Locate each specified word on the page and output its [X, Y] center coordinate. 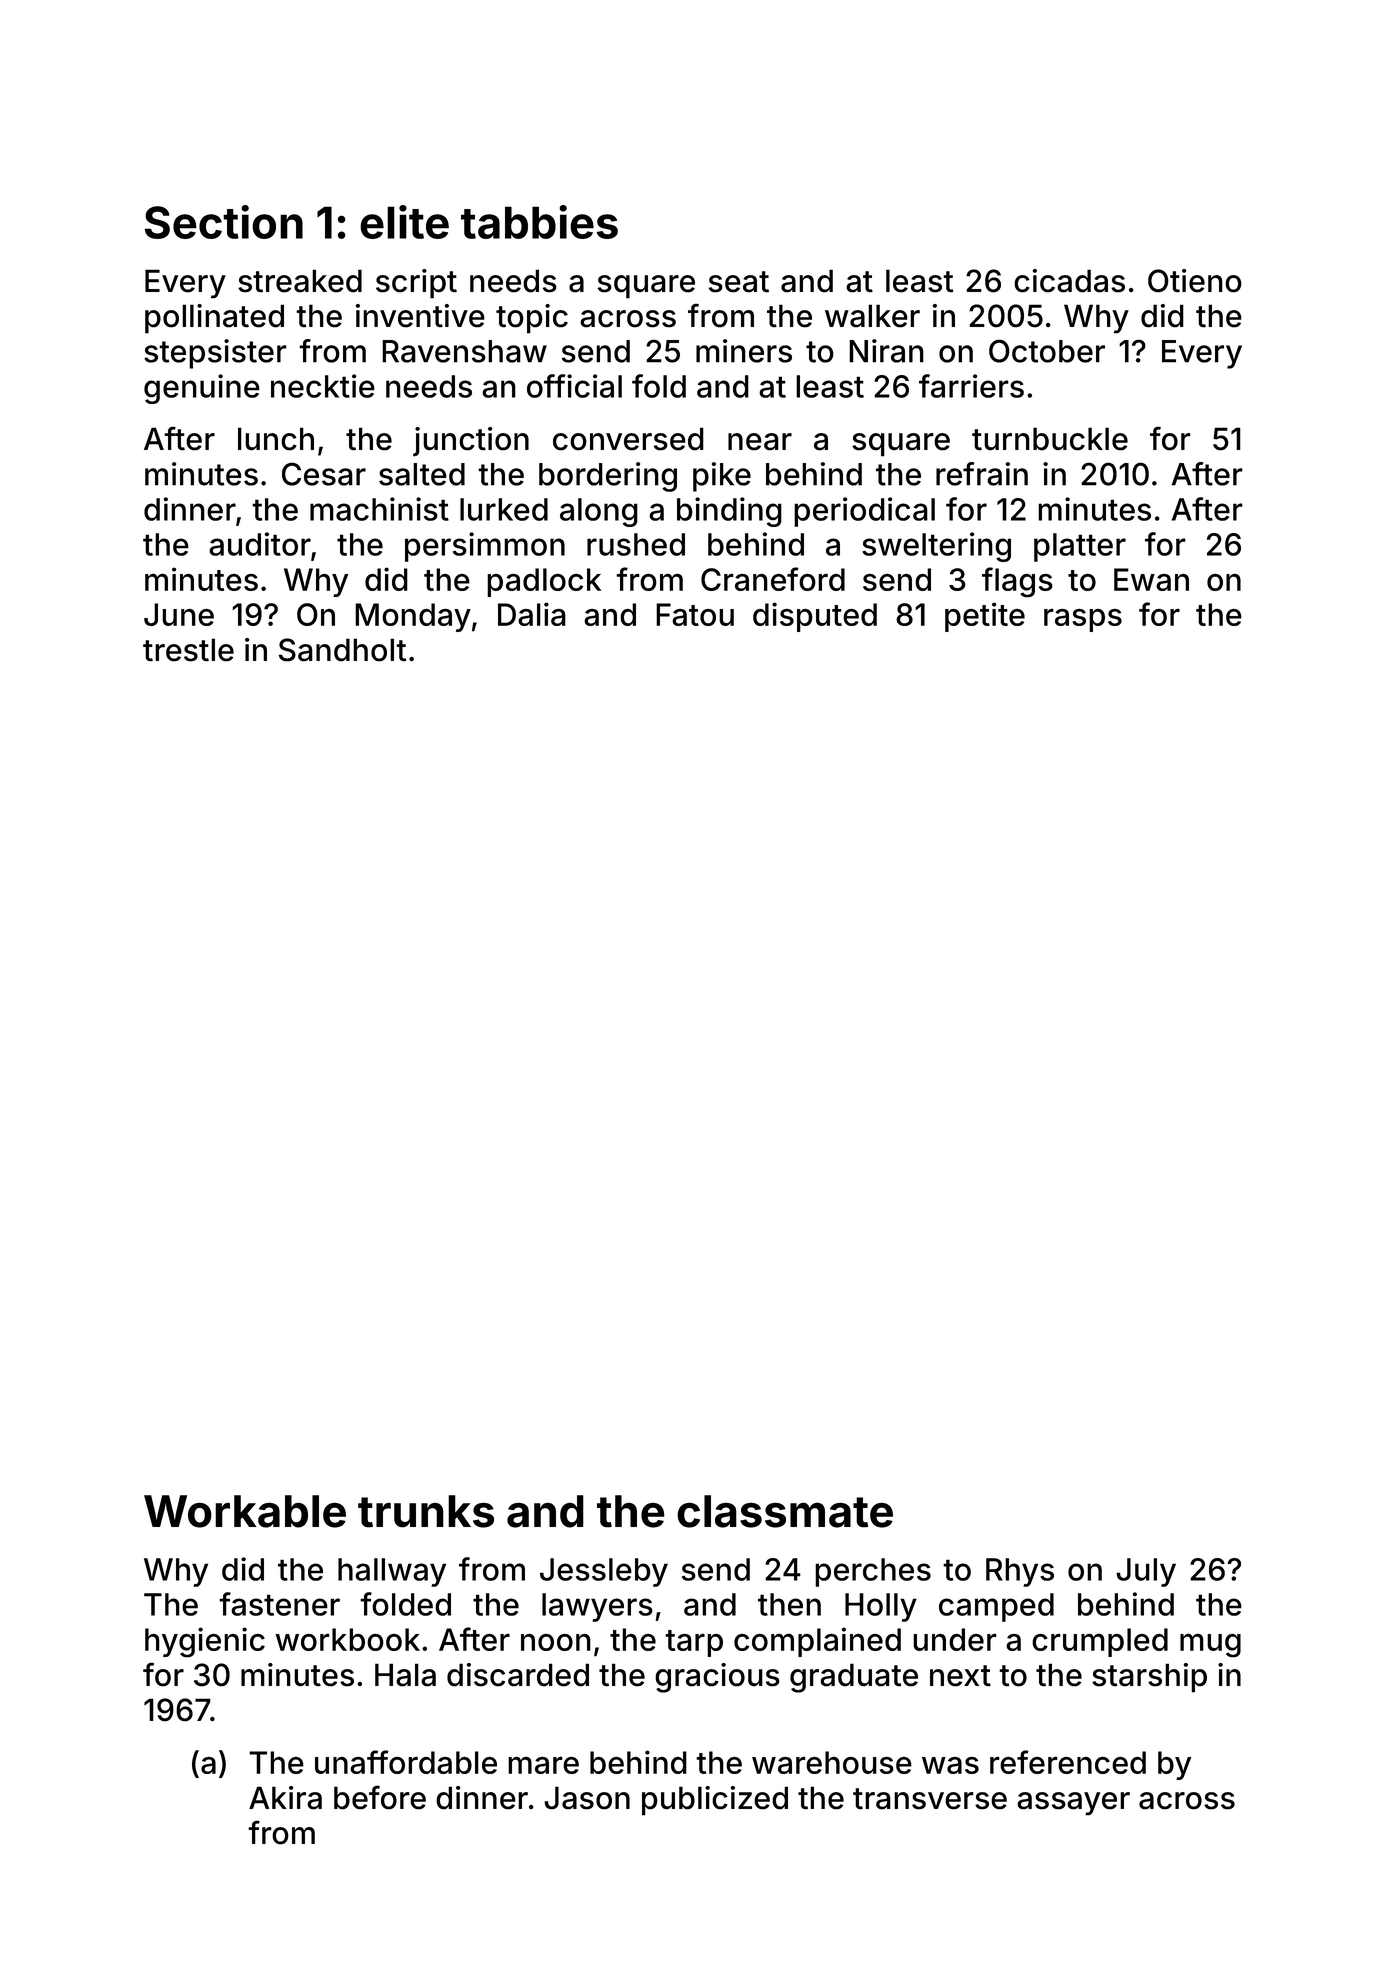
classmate [785, 1511]
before [380, 1797]
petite [985, 617]
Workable [245, 1511]
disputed [815, 617]
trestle [188, 650]
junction [471, 442]
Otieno [1195, 281]
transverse [930, 1799]
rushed [636, 544]
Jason [587, 1798]
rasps [1083, 620]
